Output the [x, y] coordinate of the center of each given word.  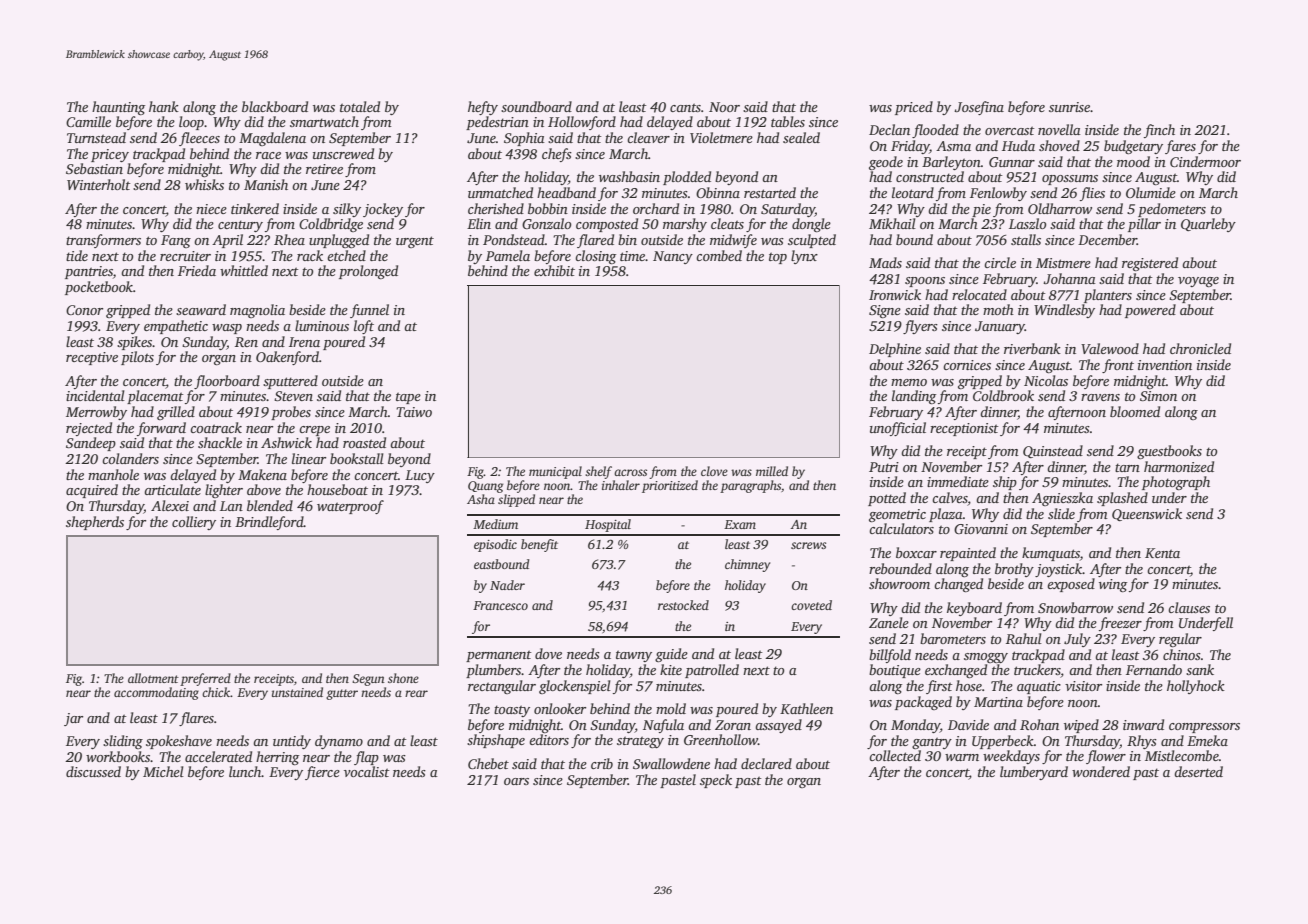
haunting [118, 108]
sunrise [1069, 107]
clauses [1189, 607]
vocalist [367, 771]
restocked [683, 605]
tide [77, 255]
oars [516, 781]
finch [1159, 131]
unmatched [500, 192]
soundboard [536, 106]
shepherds [95, 523]
